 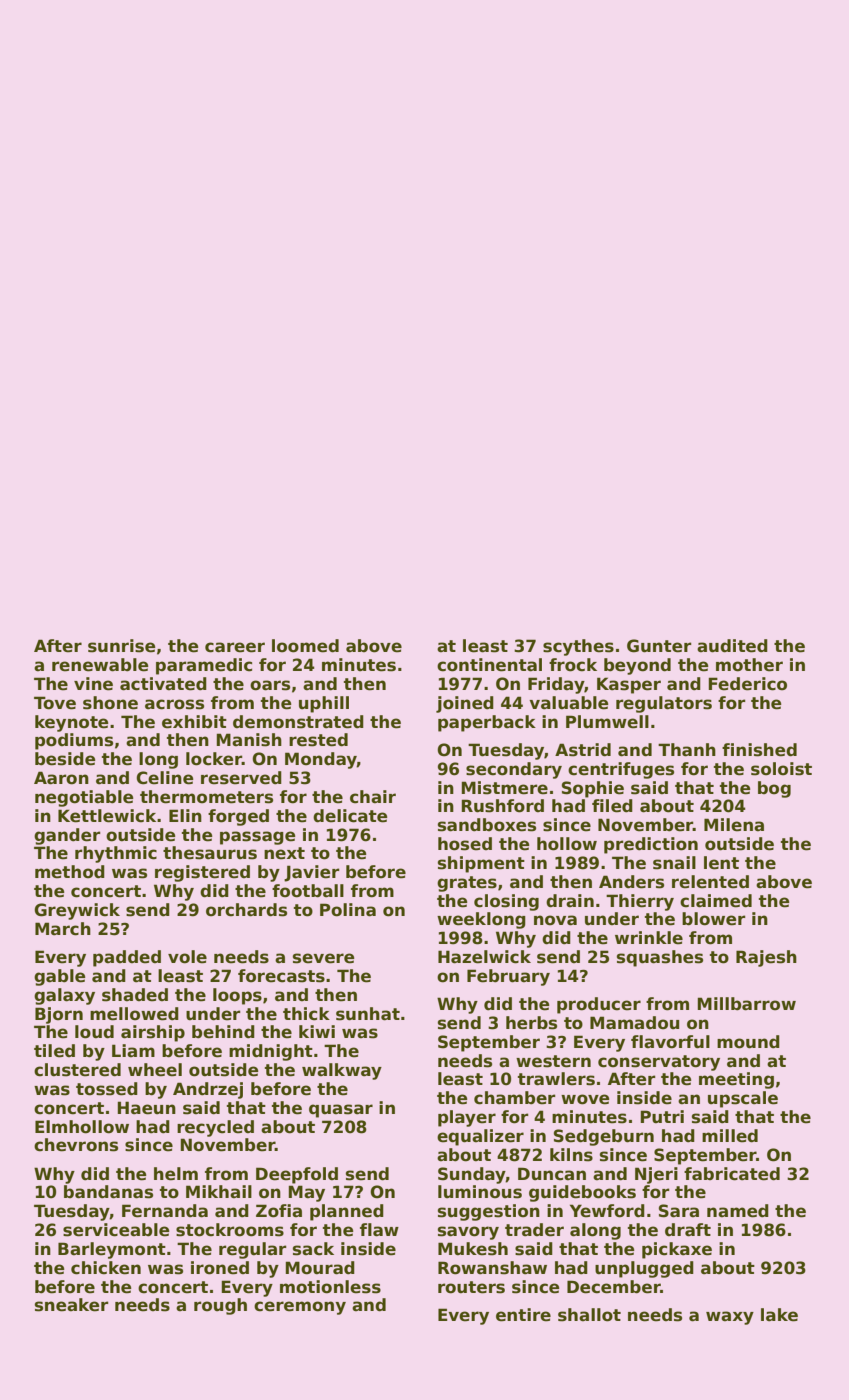 What do you see at coordinates (110, 703) in the image?
I see `shone` at bounding box center [110, 703].
